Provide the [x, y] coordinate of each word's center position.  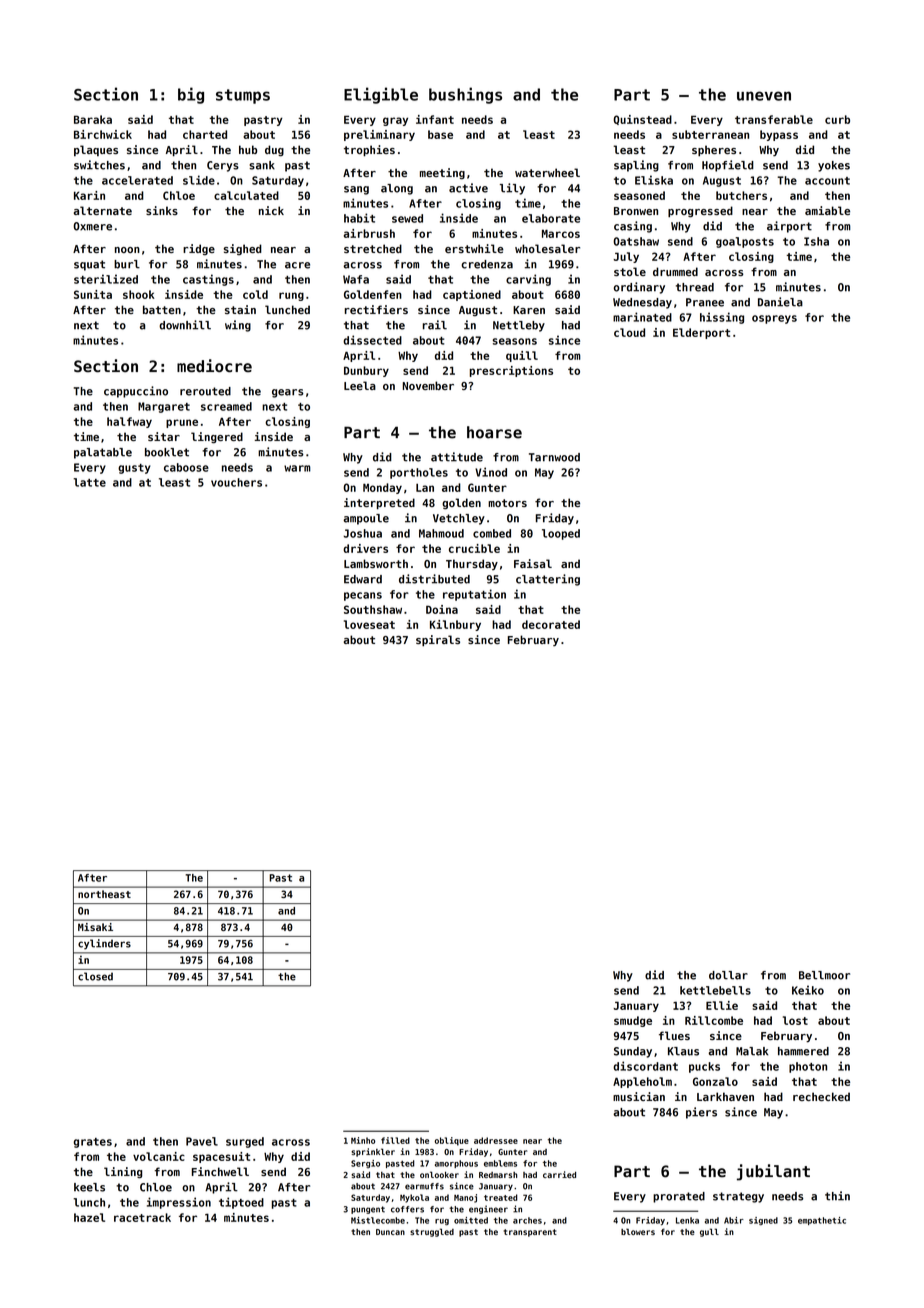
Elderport [701, 333]
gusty [134, 469]
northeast [104, 894]
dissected [372, 340]
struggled [432, 1232]
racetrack [142, 1217]
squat [89, 265]
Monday [382, 488]
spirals [438, 640]
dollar [728, 975]
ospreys [774, 319]
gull [709, 1232]
